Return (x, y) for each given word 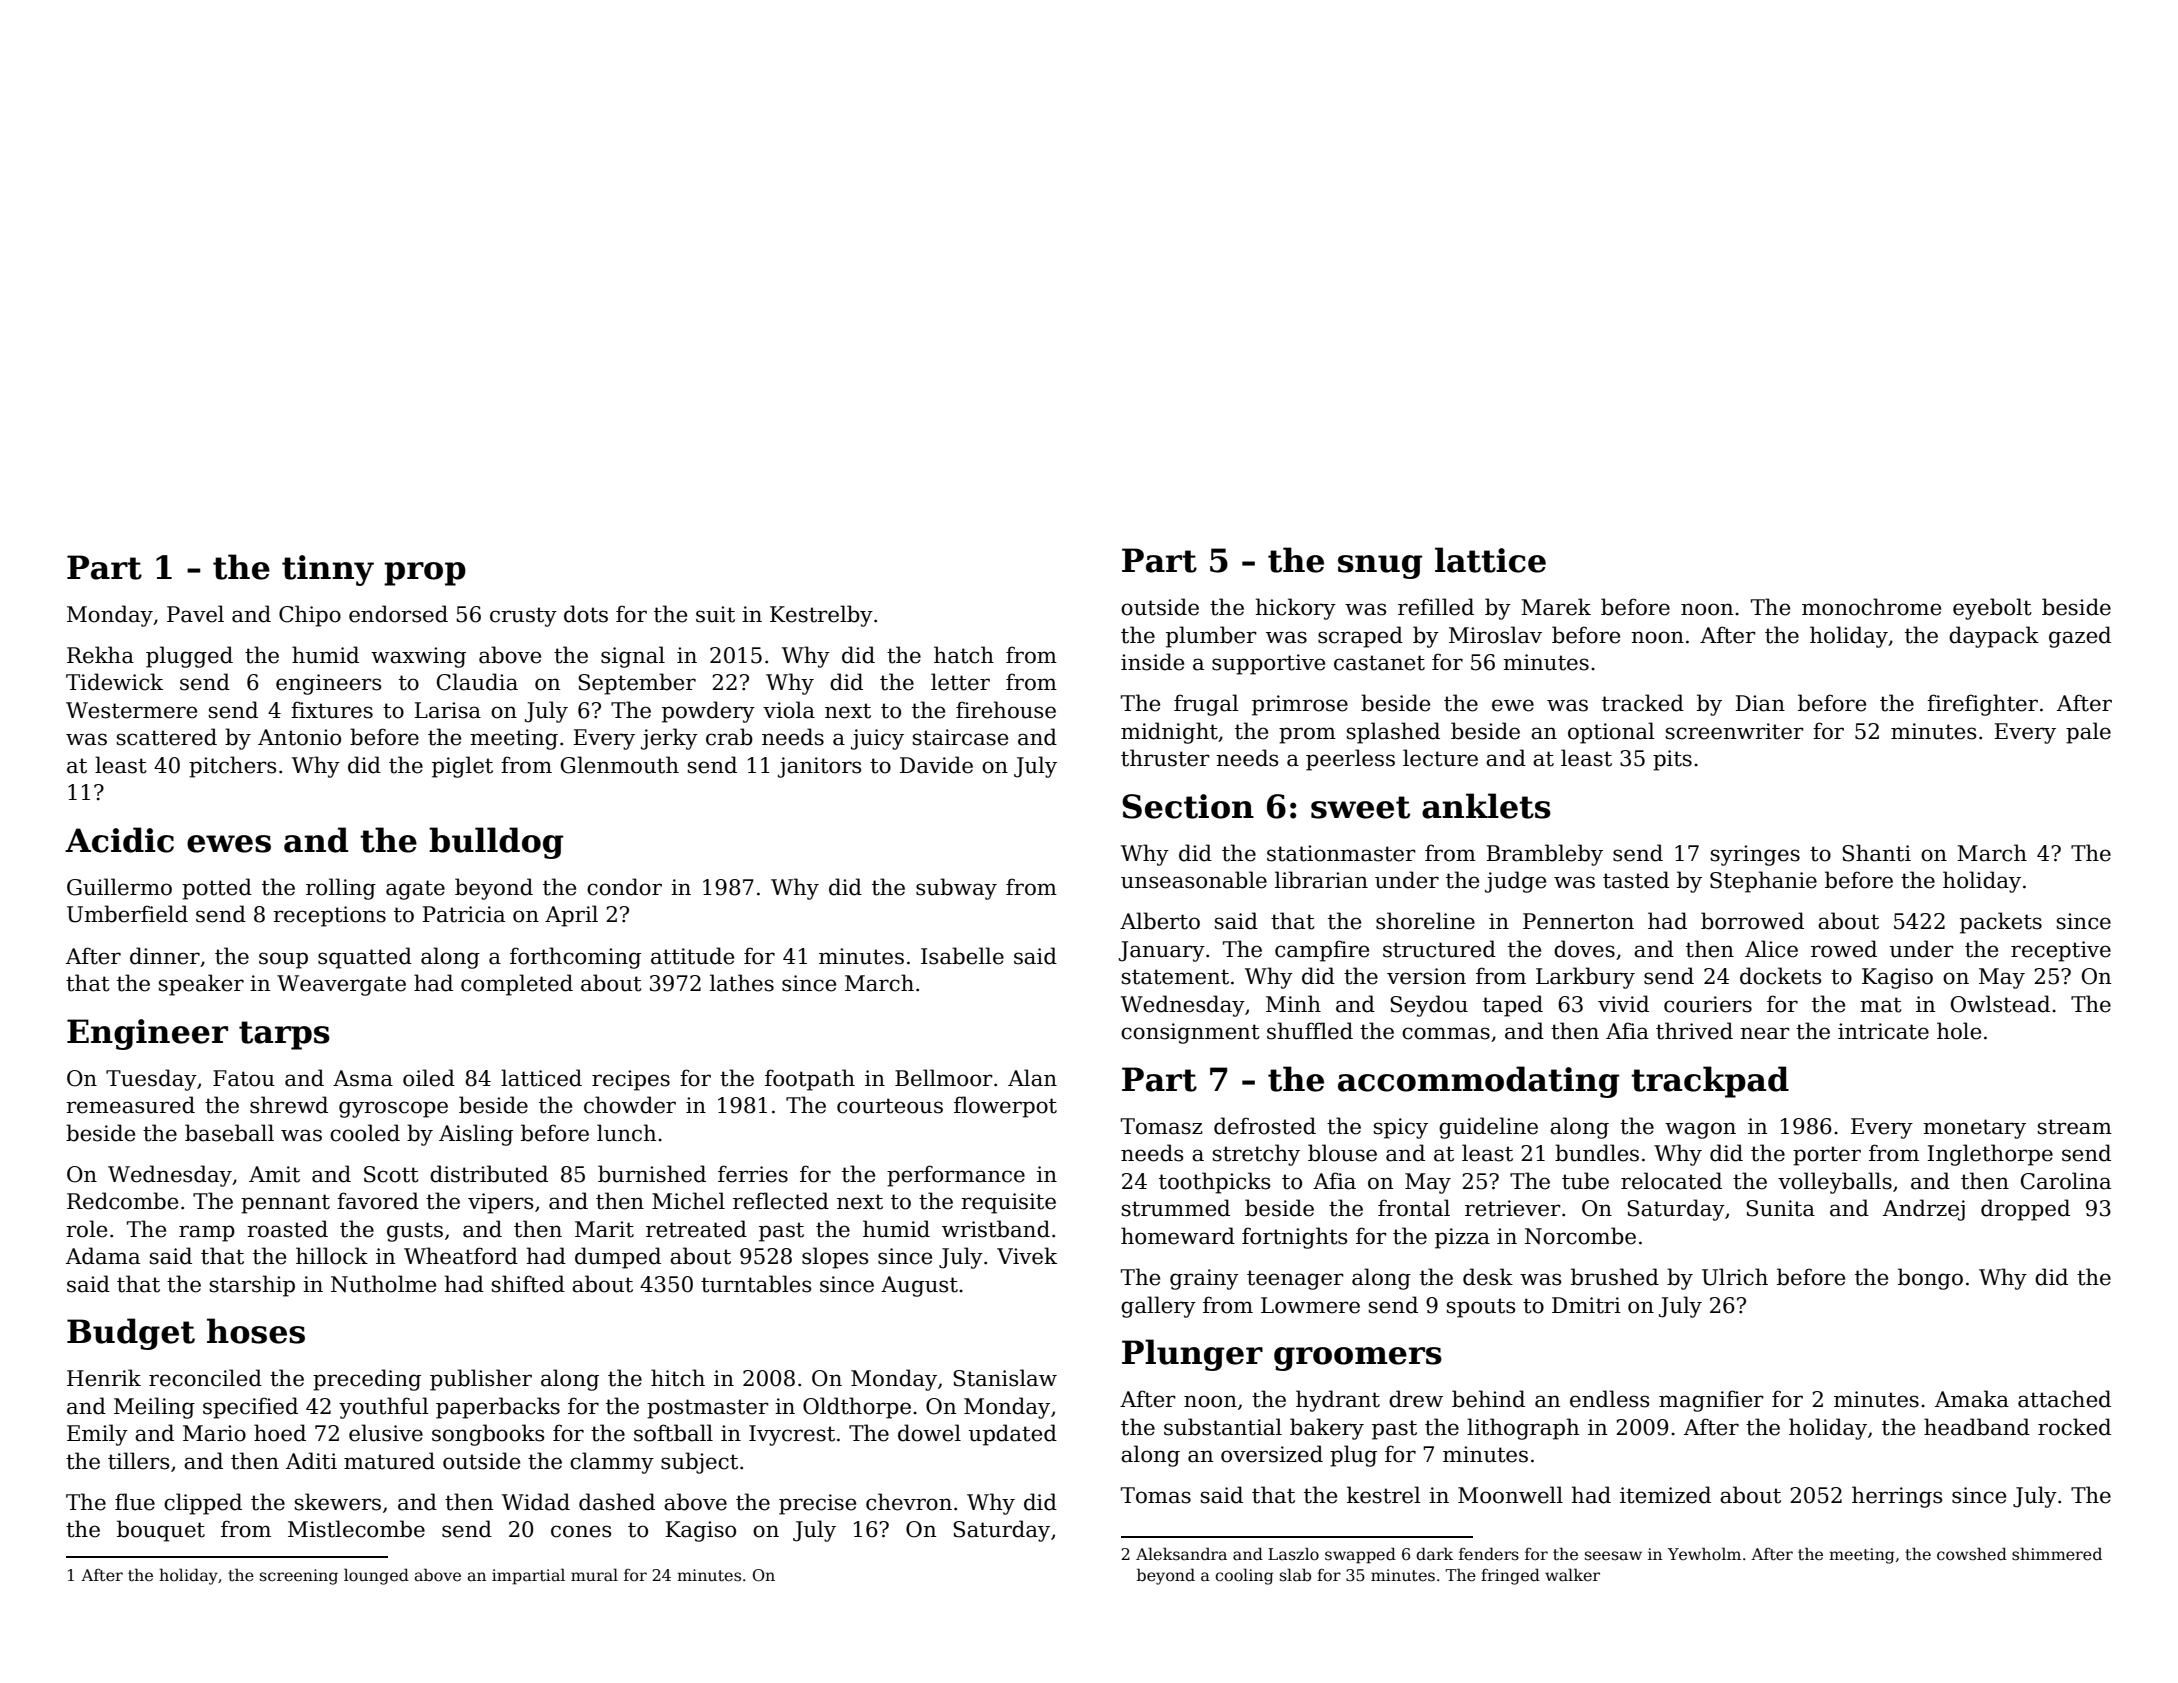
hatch (964, 655)
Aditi (311, 1461)
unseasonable (1194, 880)
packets (2001, 923)
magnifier (1711, 1401)
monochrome (1871, 607)
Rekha (100, 655)
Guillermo (119, 887)
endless (1609, 1399)
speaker (201, 985)
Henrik (104, 1378)
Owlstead (2000, 1004)
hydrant (1338, 1401)
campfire (1322, 951)
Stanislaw (1005, 1378)
